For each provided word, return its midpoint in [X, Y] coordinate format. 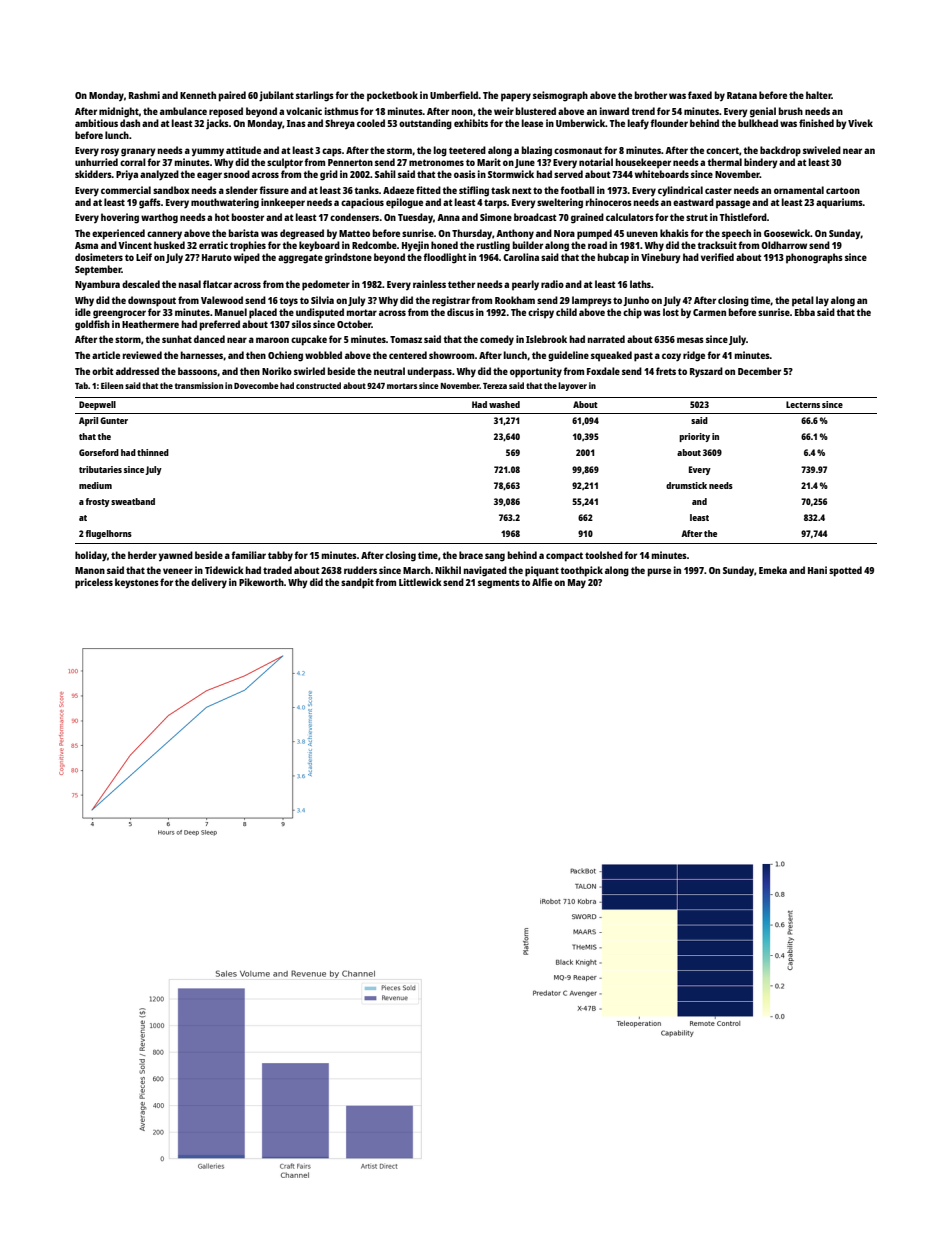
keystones [137, 583]
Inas [296, 123]
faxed [700, 95]
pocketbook [392, 96]
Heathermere [150, 324]
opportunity [536, 372]
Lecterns [803, 404]
